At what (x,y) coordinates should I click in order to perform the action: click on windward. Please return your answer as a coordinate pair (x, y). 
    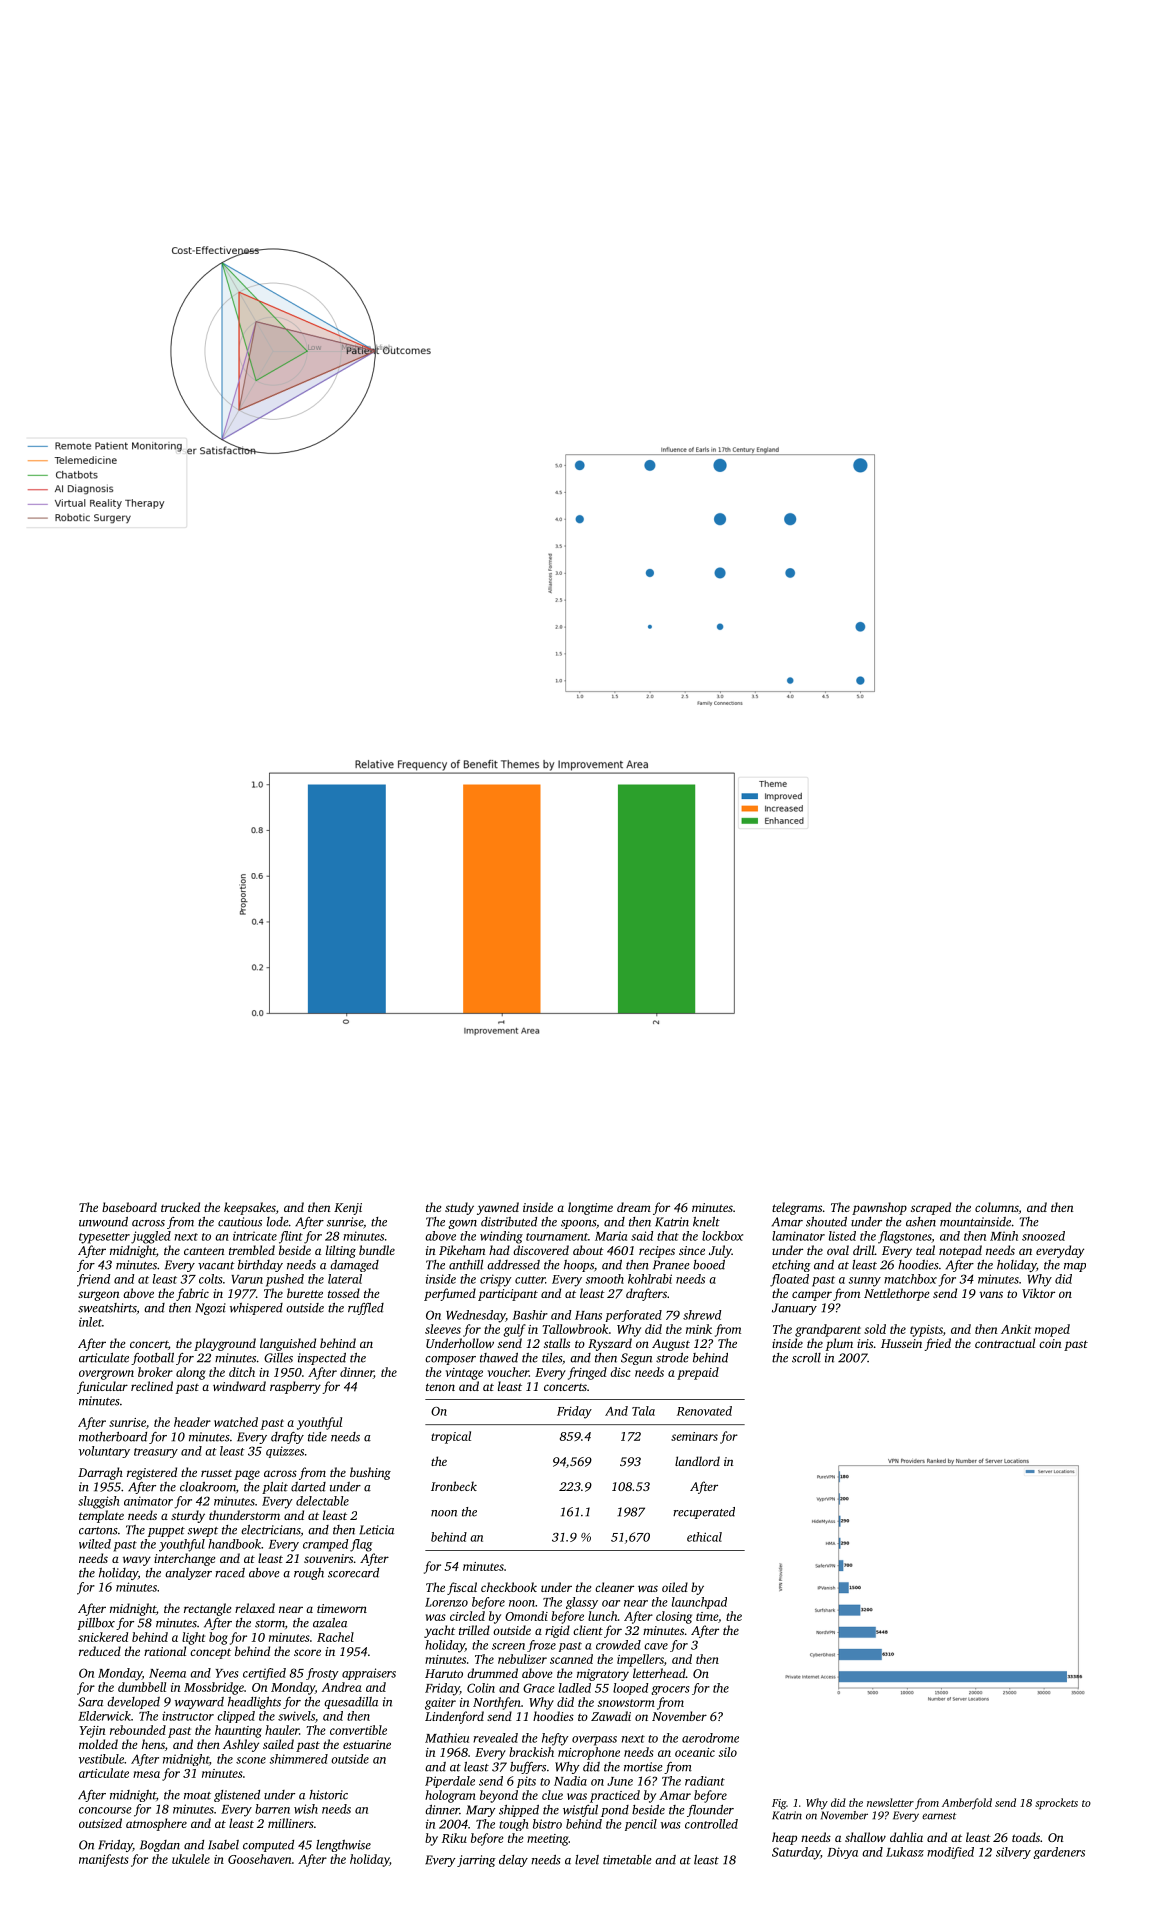
    Looking at the image, I should click on (239, 1386).
